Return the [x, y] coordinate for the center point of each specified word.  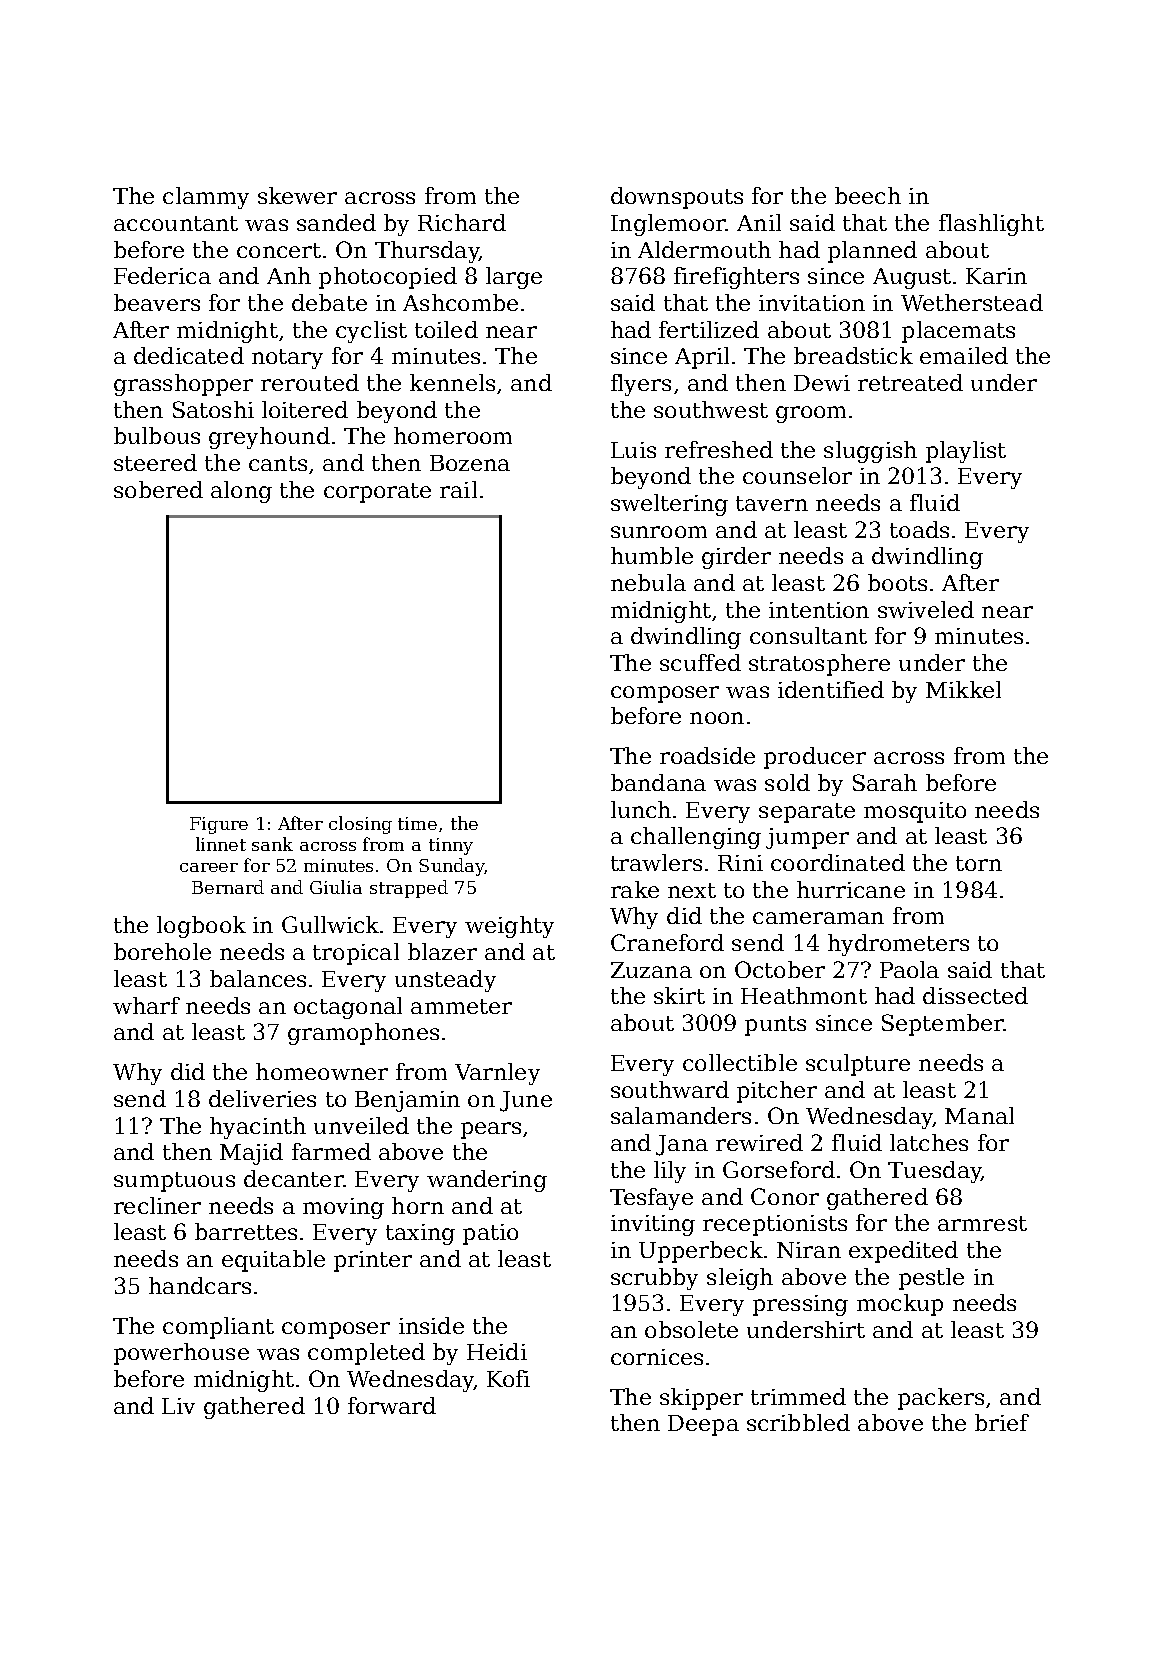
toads [919, 529]
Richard [462, 222]
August [912, 278]
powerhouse [181, 1354]
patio [490, 1234]
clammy [206, 198]
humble [652, 555]
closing [360, 825]
